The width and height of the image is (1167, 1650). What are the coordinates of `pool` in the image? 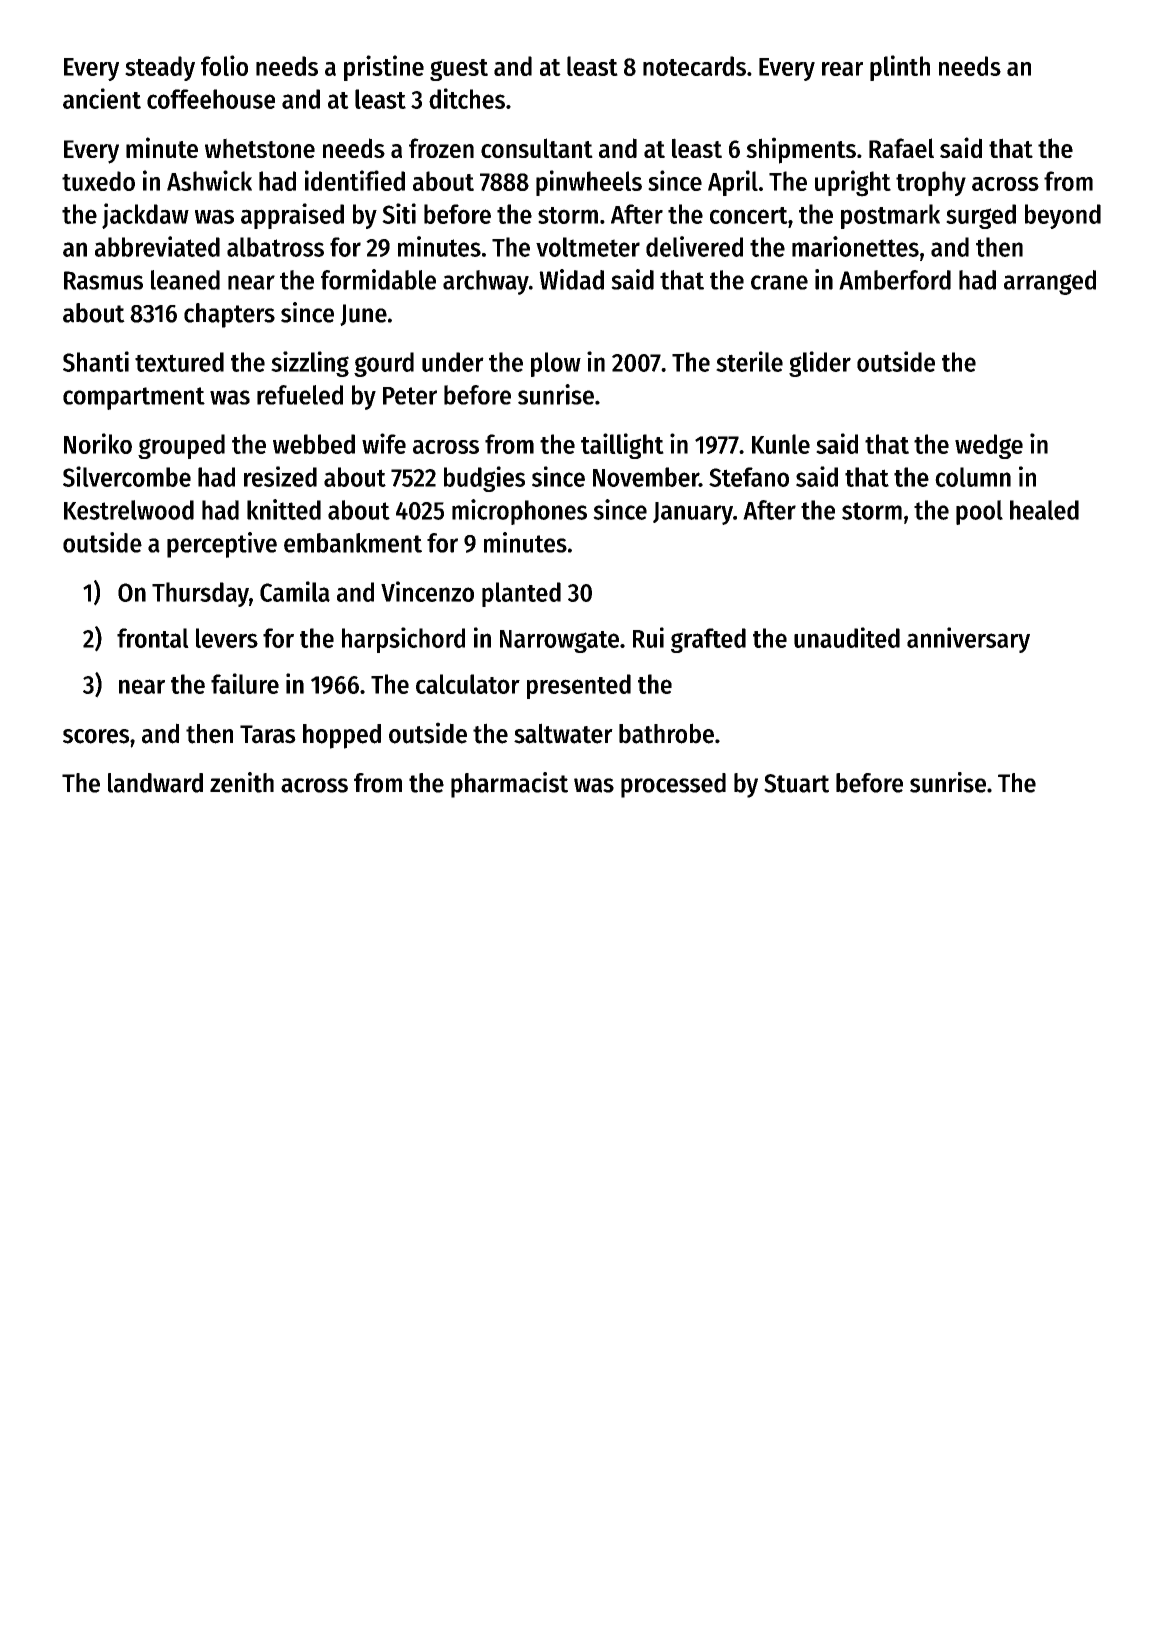 It's located at (979, 512).
